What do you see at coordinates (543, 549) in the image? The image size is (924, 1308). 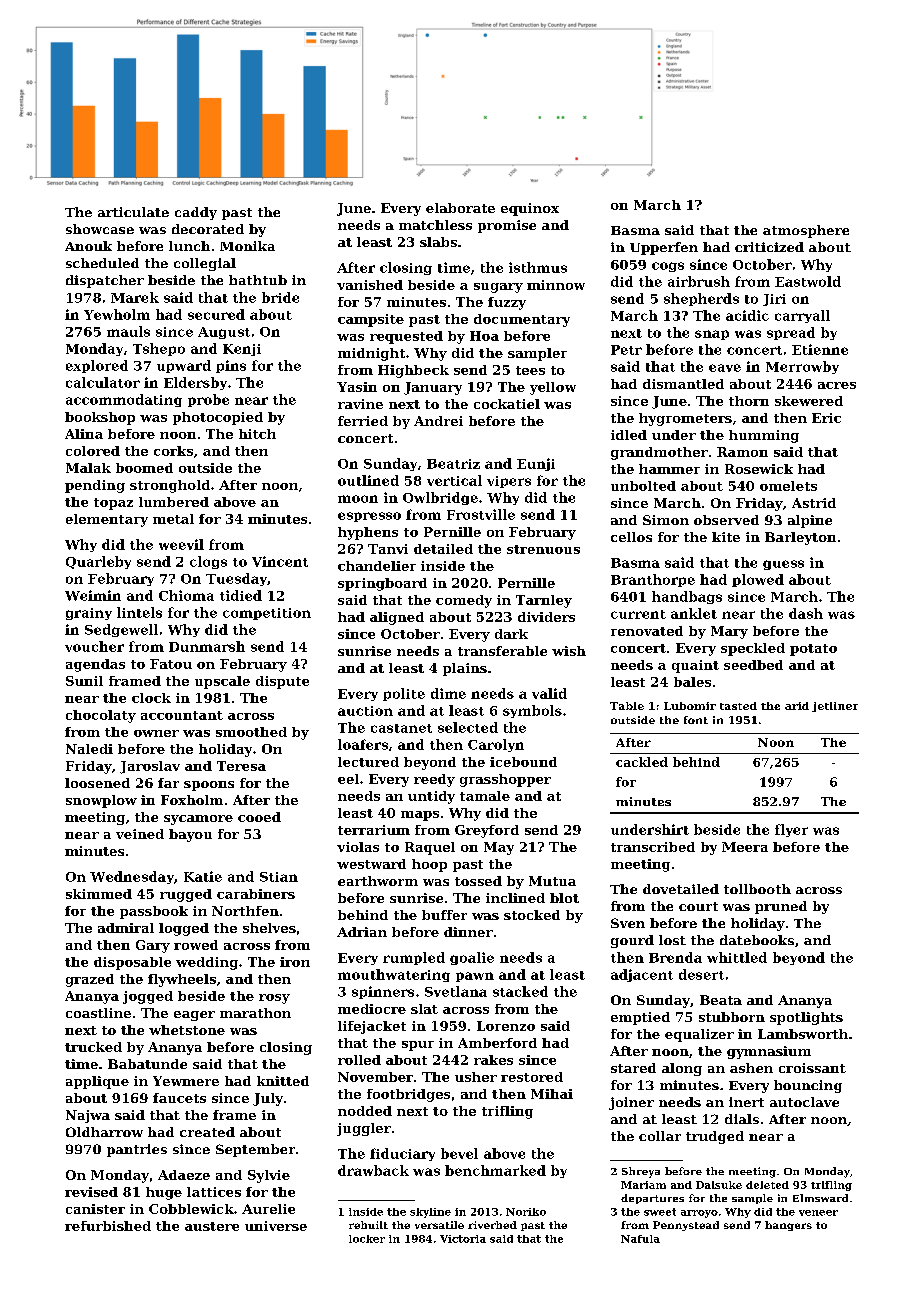 I see `strenuous` at bounding box center [543, 549].
